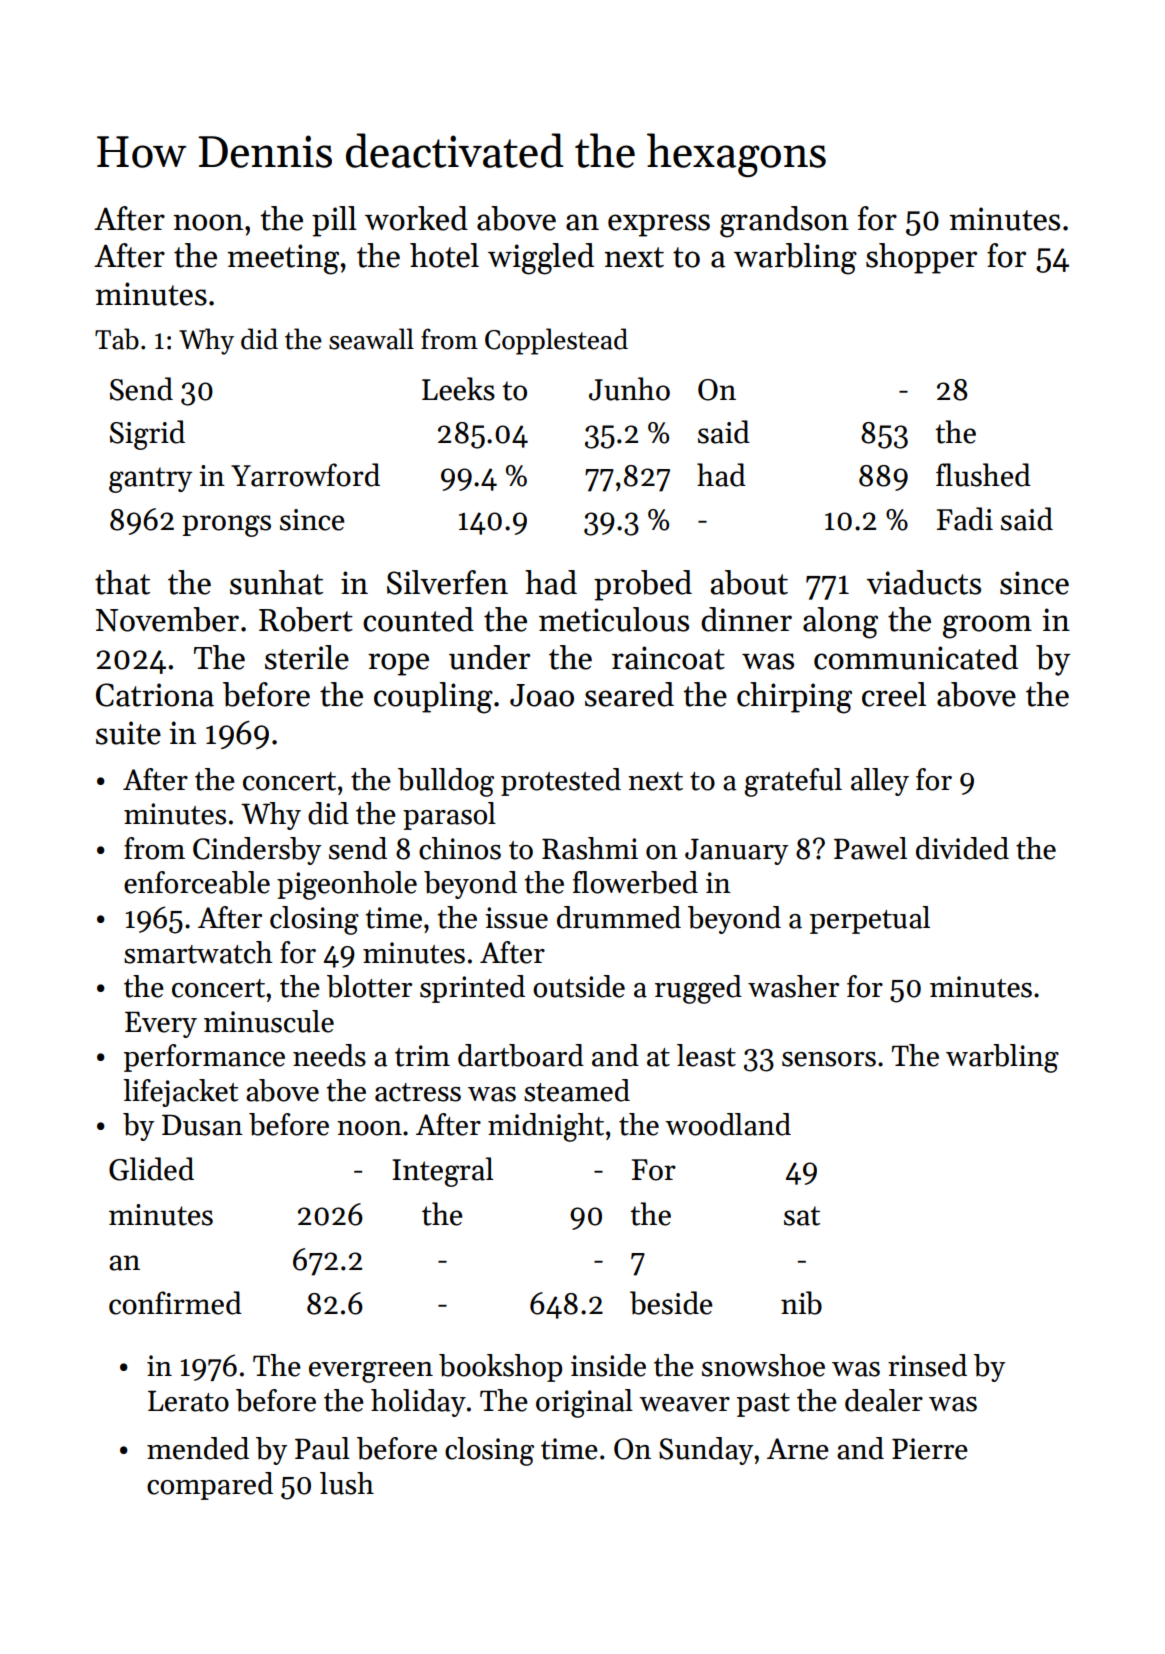  What do you see at coordinates (283, 259) in the screenshot?
I see `meeting` at bounding box center [283, 259].
